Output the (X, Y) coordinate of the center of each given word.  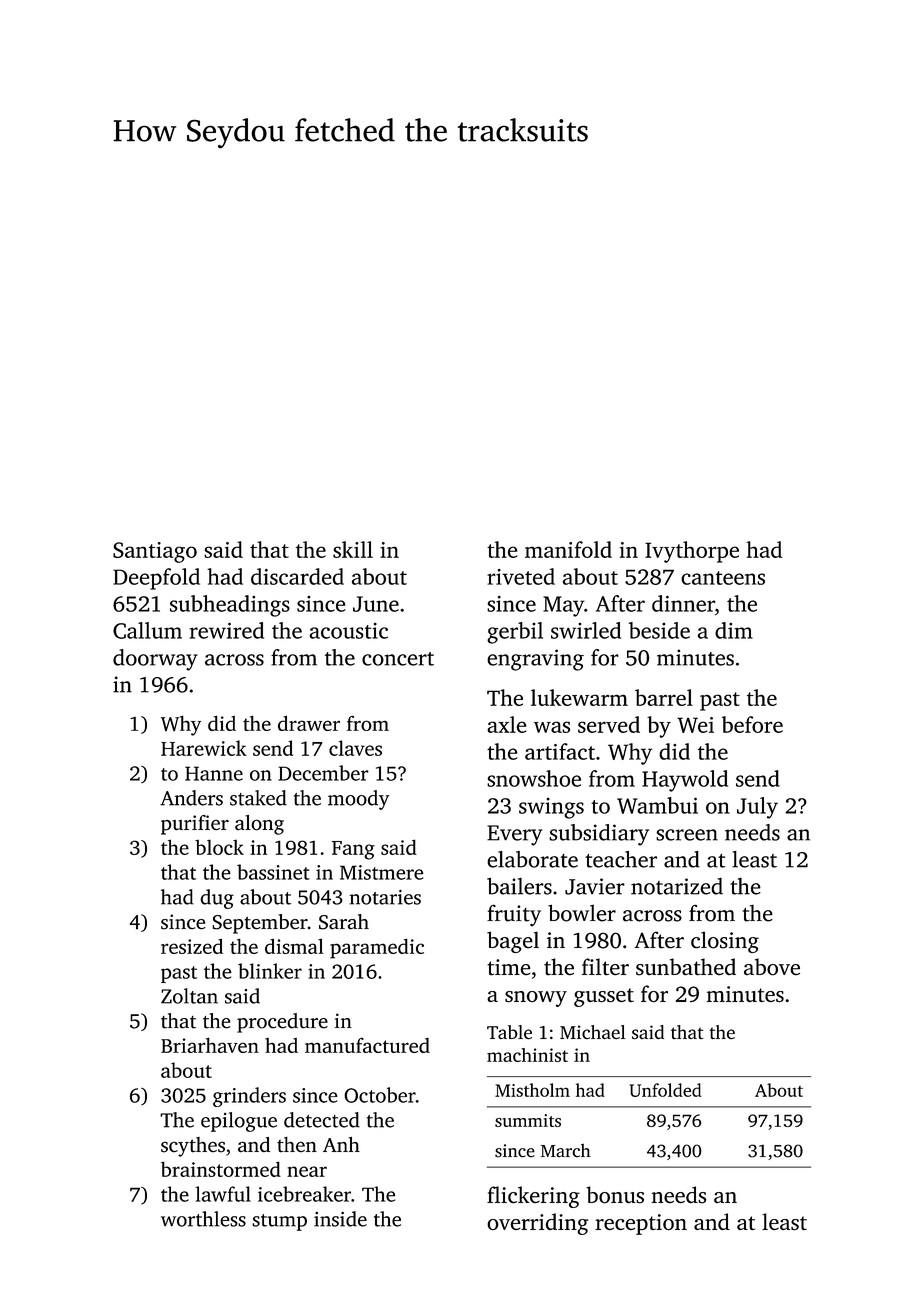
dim (734, 630)
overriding (537, 1224)
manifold (568, 549)
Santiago (155, 552)
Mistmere (382, 872)
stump (279, 1222)
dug (217, 899)
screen (687, 835)
